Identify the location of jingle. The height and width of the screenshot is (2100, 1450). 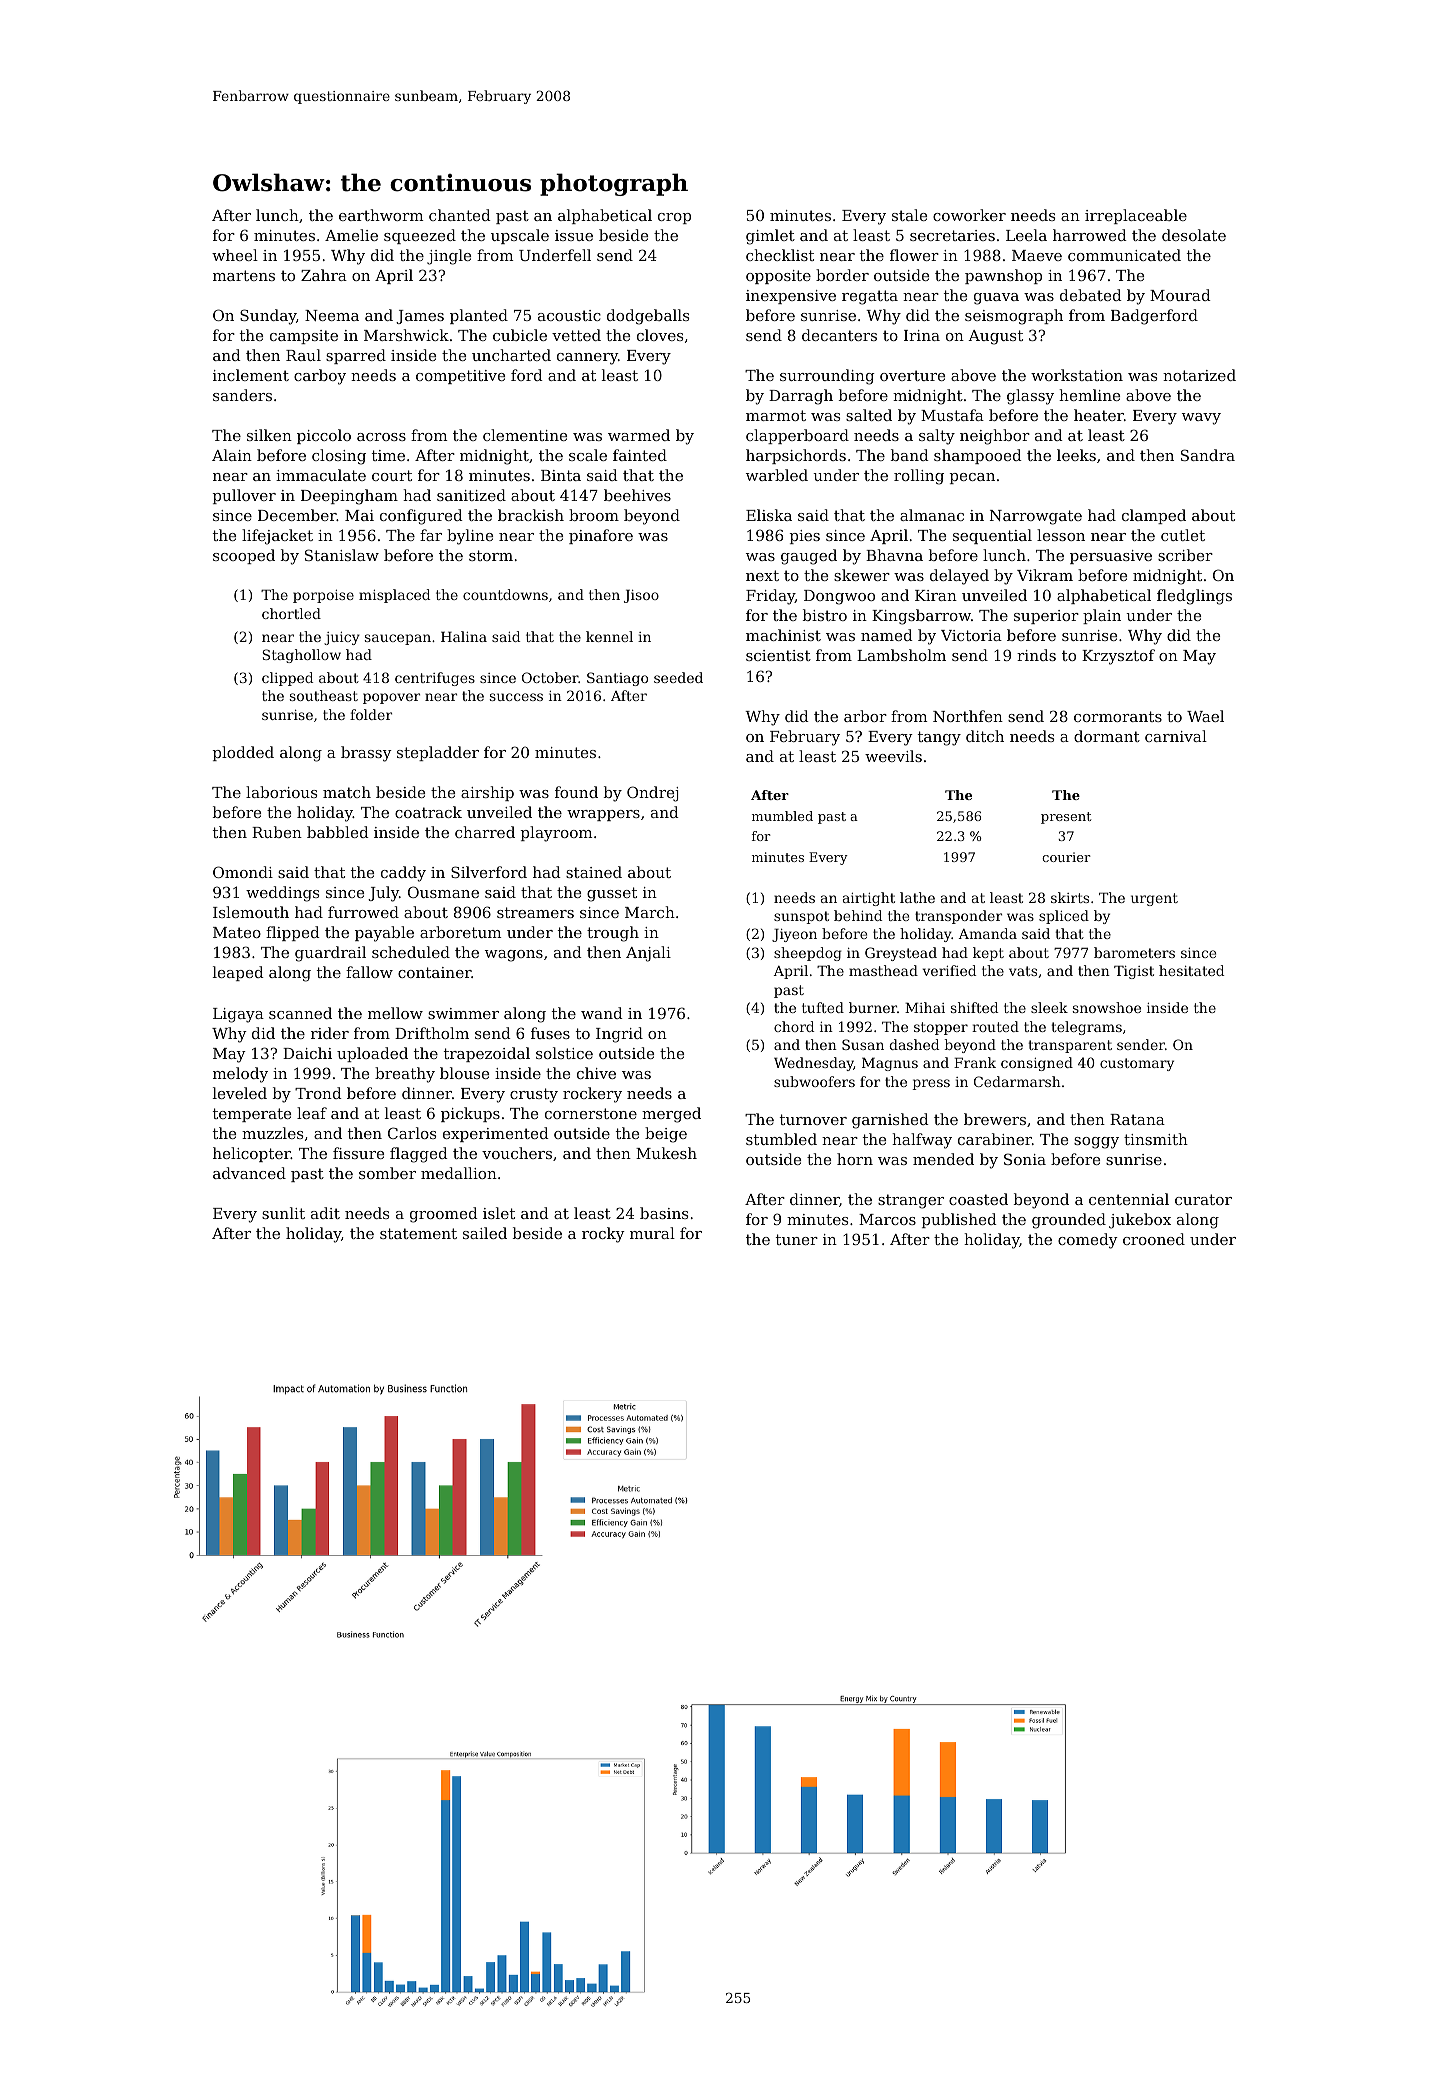
(449, 257).
